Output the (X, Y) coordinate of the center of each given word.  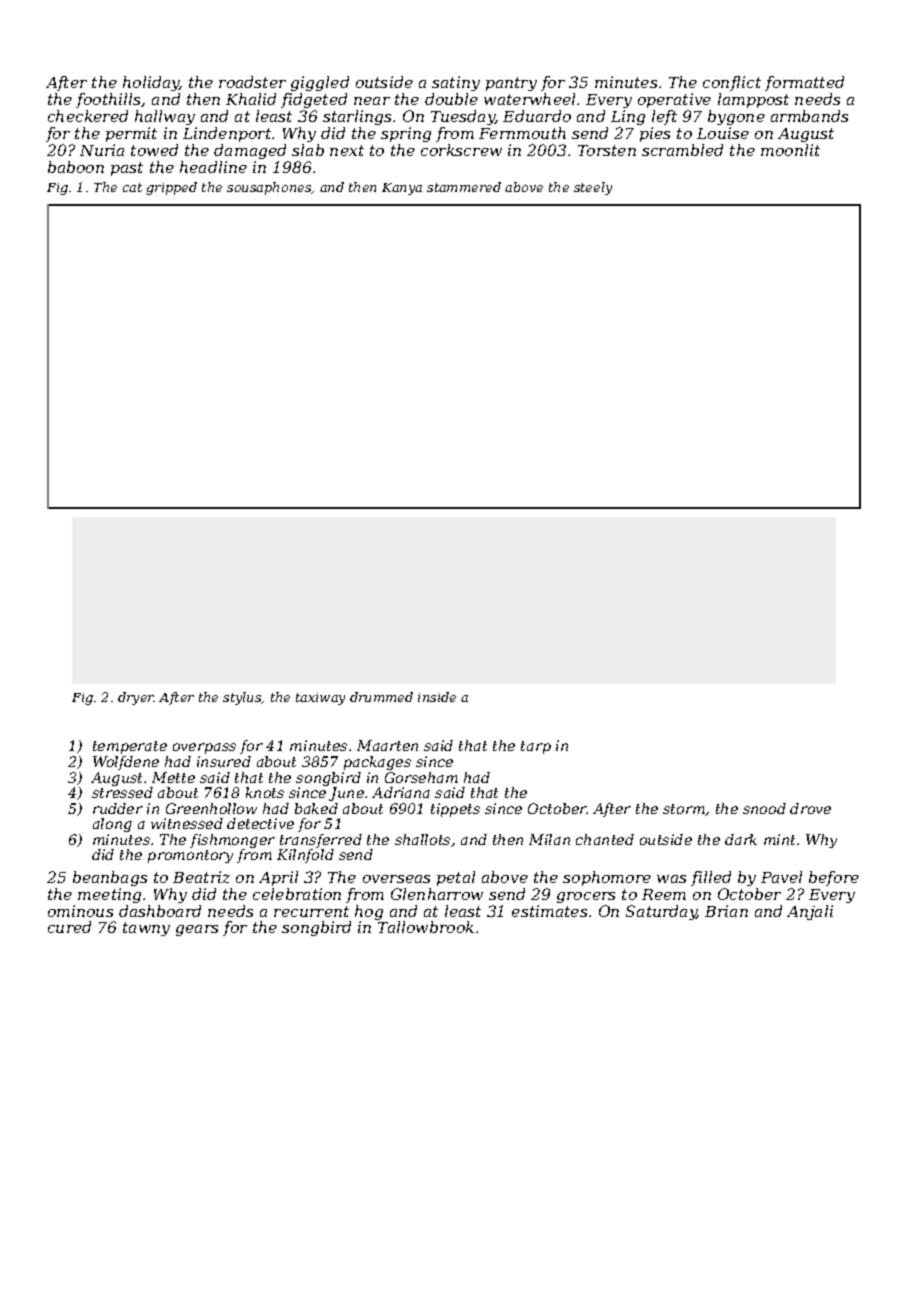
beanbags (110, 878)
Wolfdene (126, 763)
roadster (252, 82)
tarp (536, 747)
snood (764, 808)
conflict (732, 83)
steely (593, 188)
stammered (464, 187)
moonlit (790, 150)
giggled (320, 83)
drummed (381, 697)
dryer (136, 698)
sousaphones (269, 188)
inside (437, 697)
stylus (242, 698)
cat (132, 187)
